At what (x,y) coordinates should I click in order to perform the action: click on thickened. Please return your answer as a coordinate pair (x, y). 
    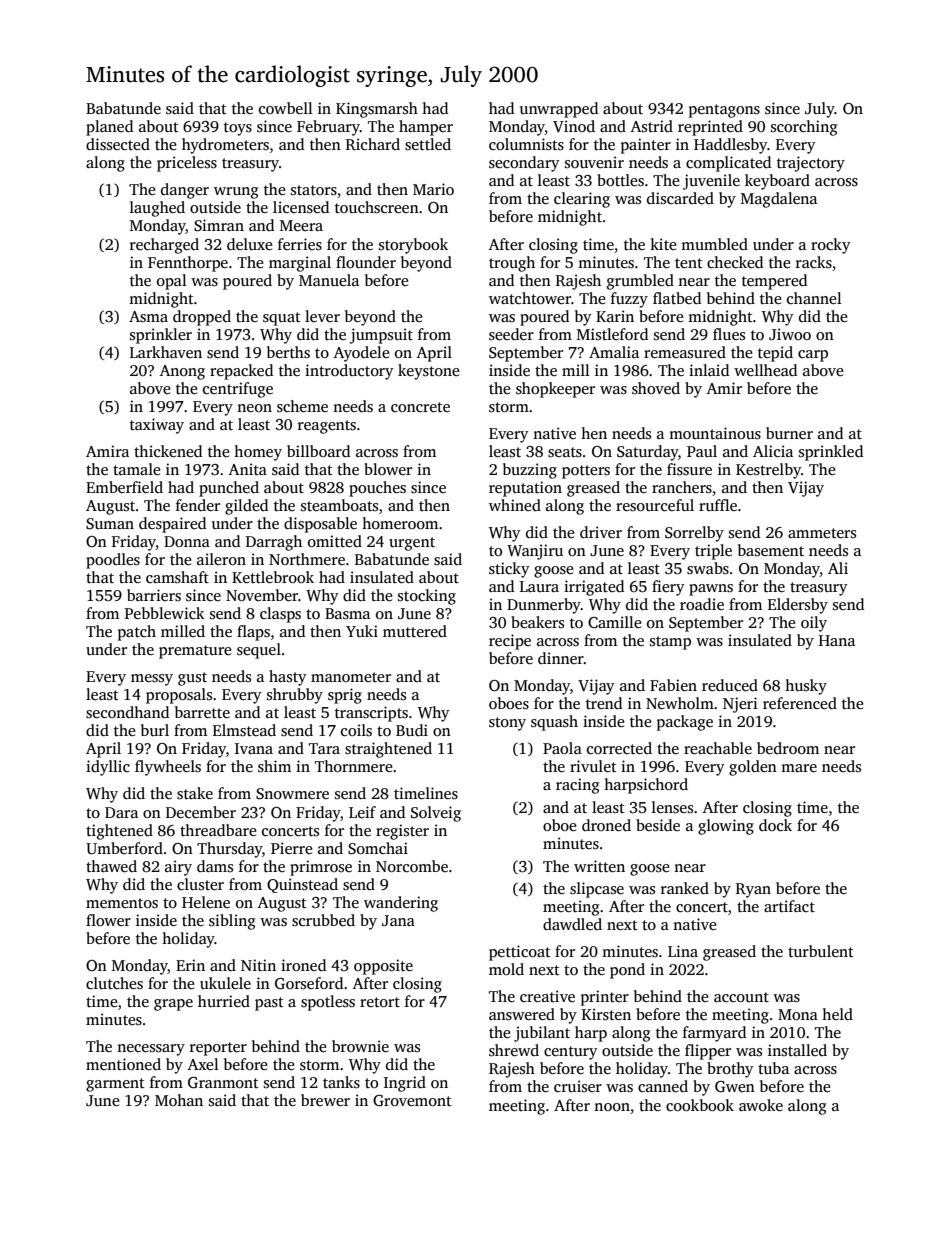
    Looking at the image, I should click on (168, 451).
